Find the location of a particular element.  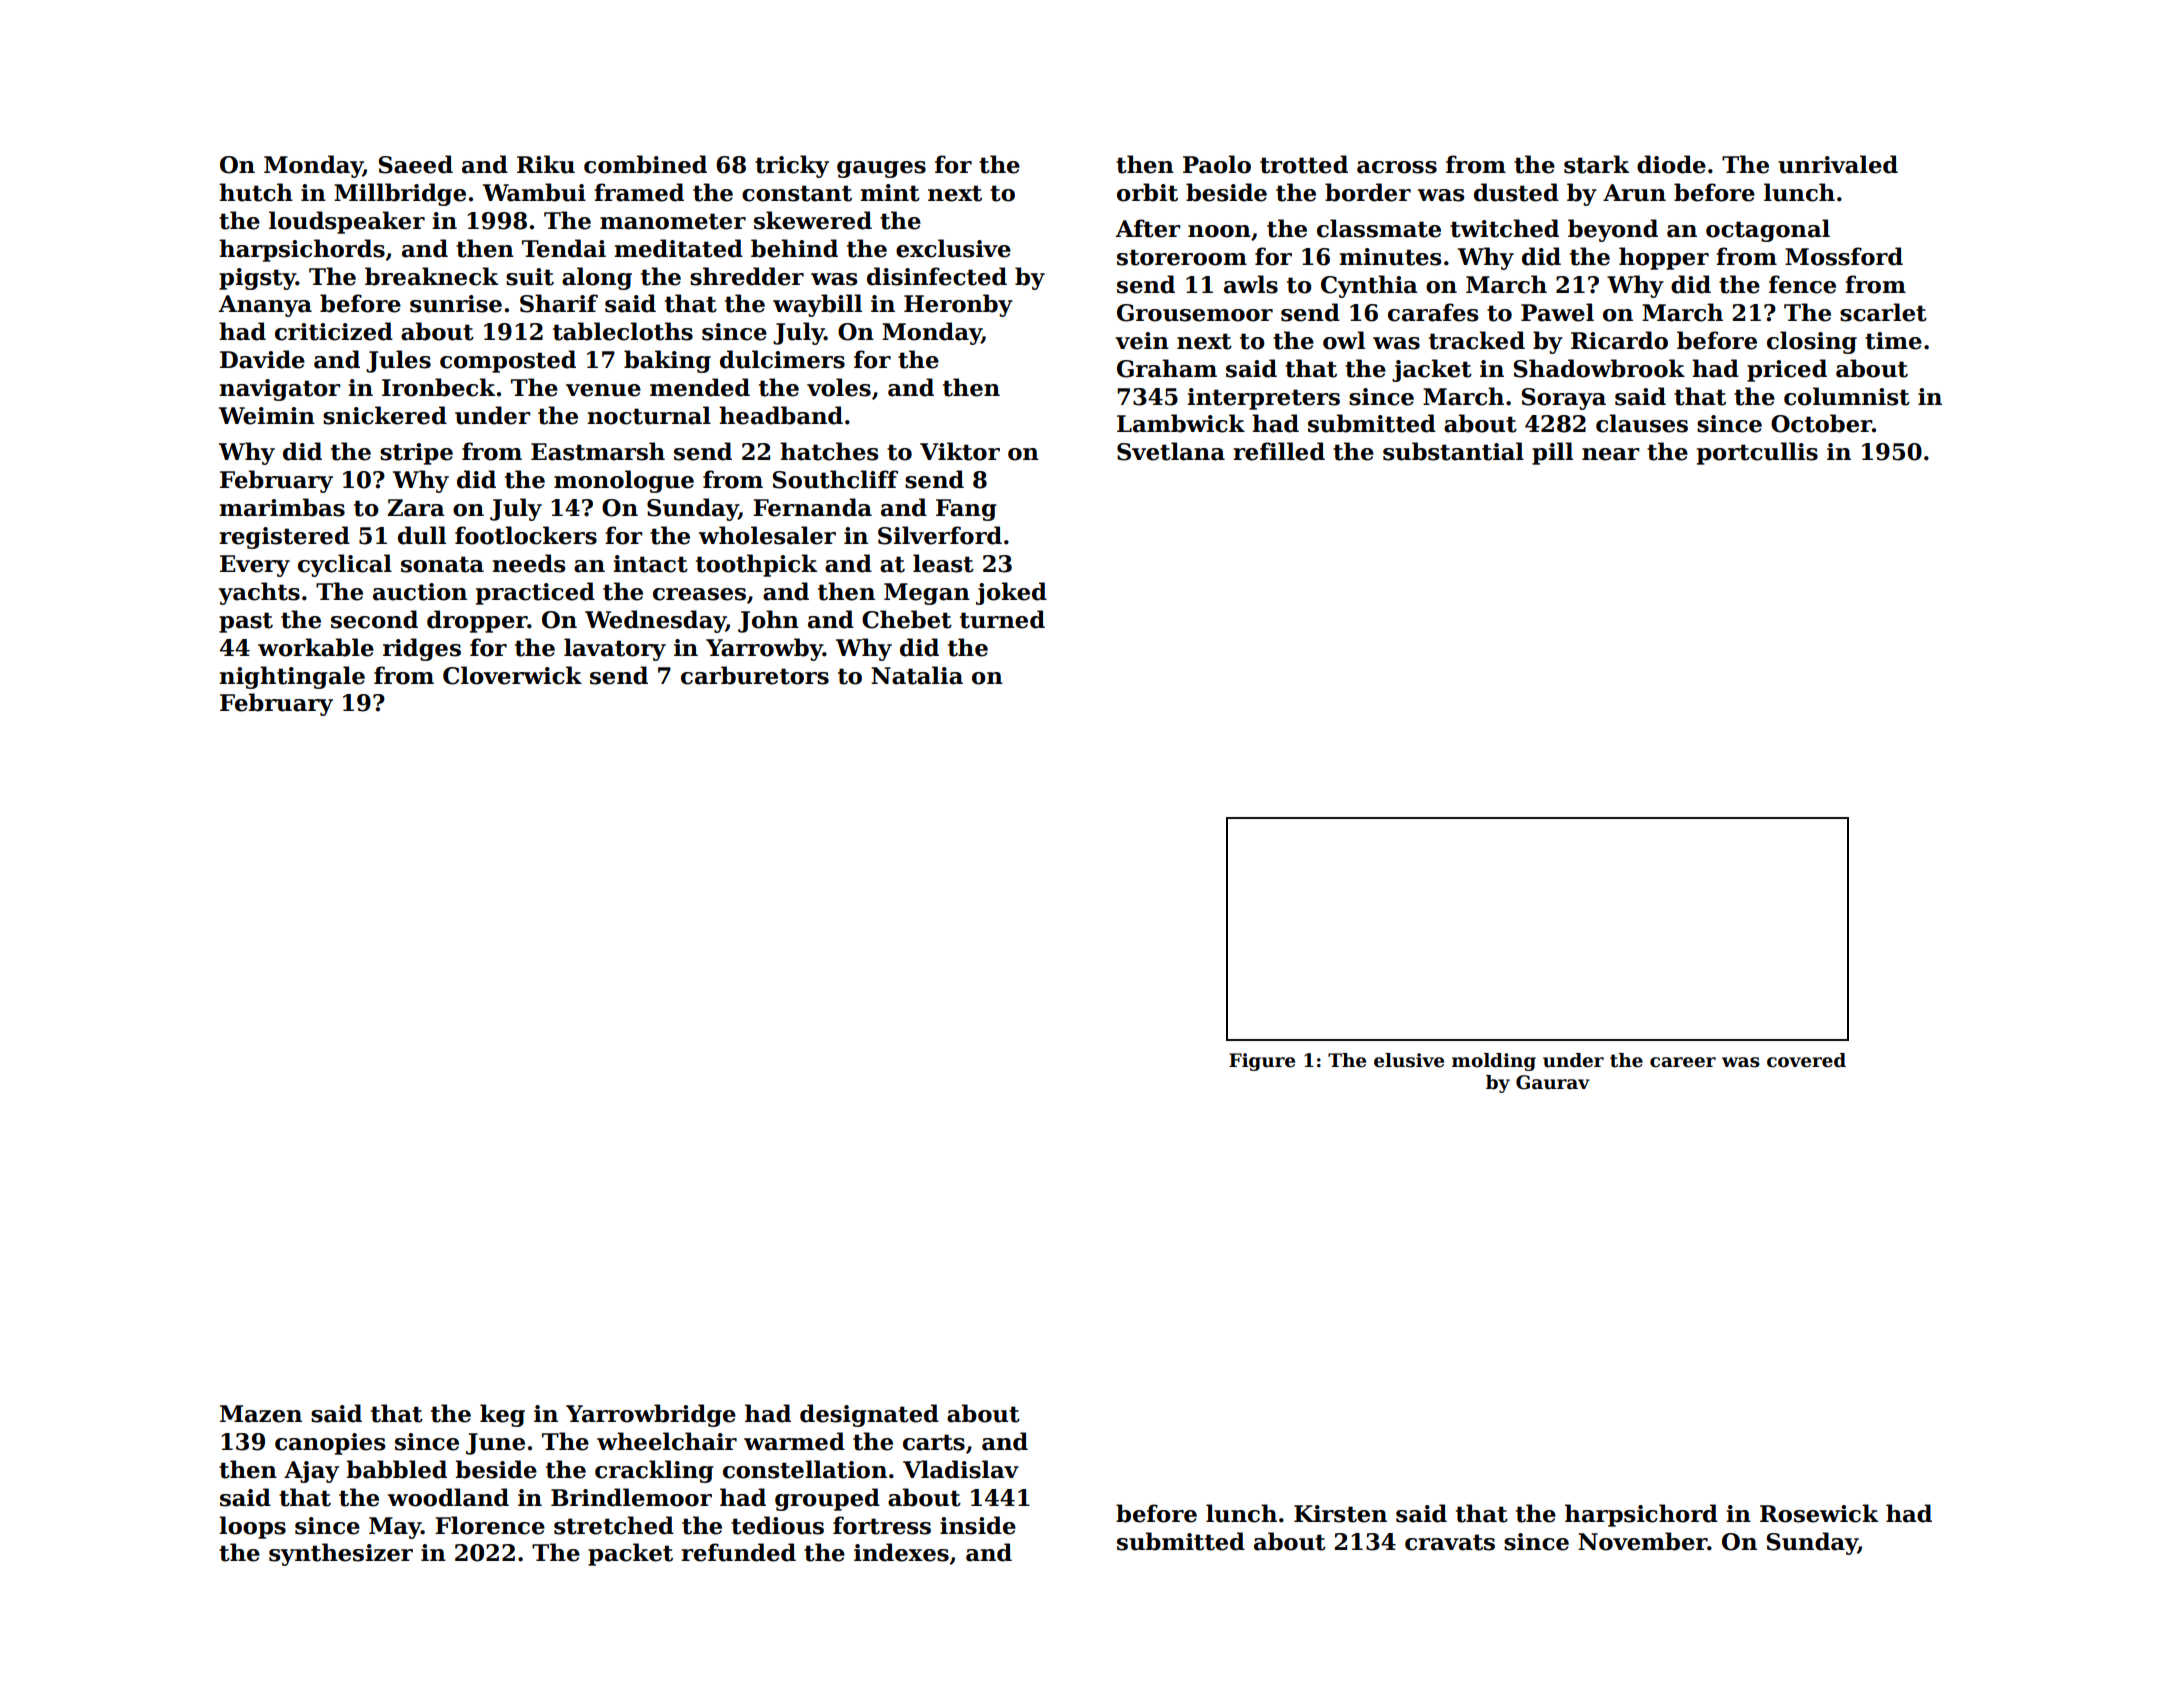

Natalia is located at coordinates (917, 675).
